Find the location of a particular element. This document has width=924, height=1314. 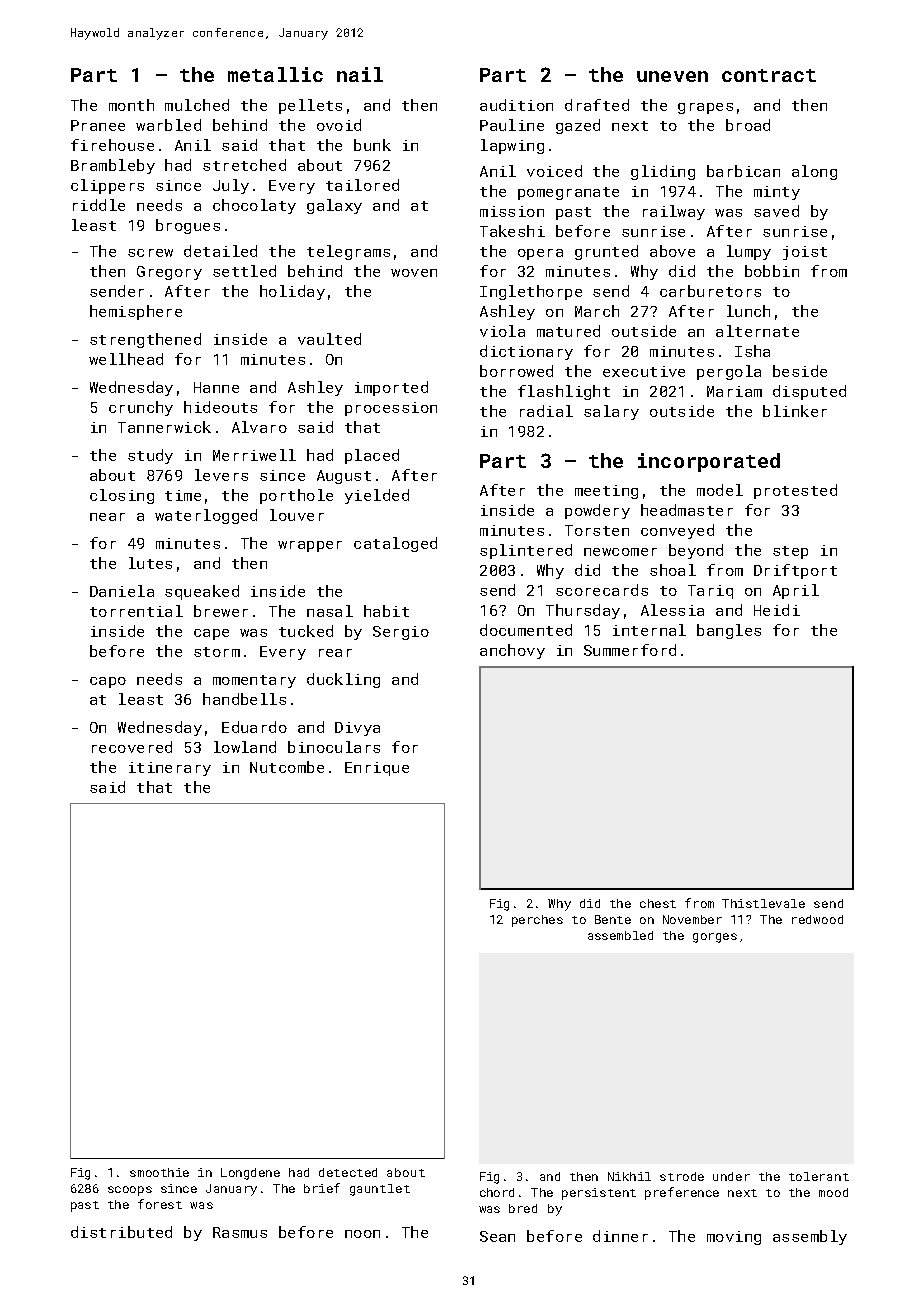

capo is located at coordinates (108, 682).
